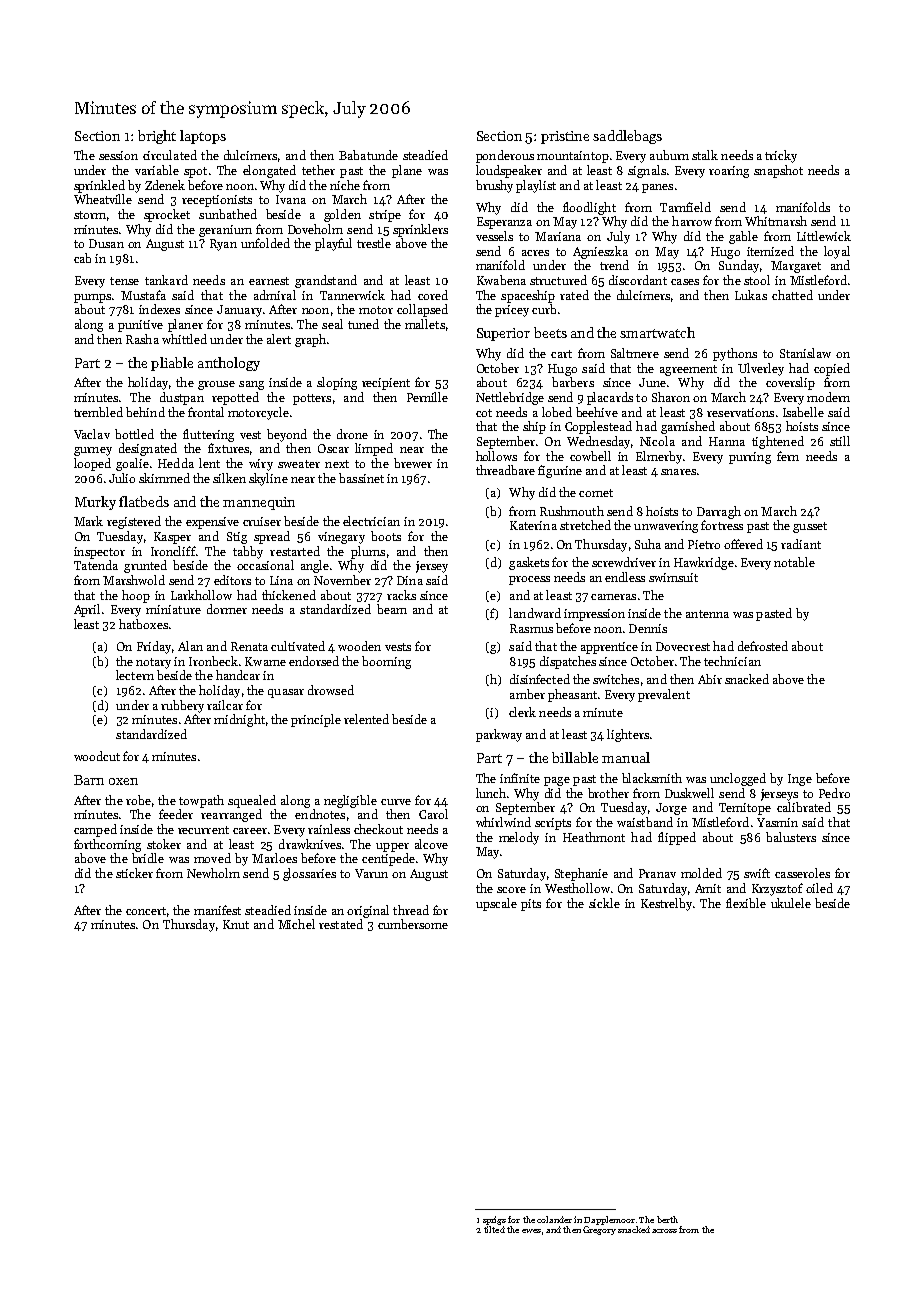 The height and width of the screenshot is (1308, 924). I want to click on blacksmith, so click(652, 778).
